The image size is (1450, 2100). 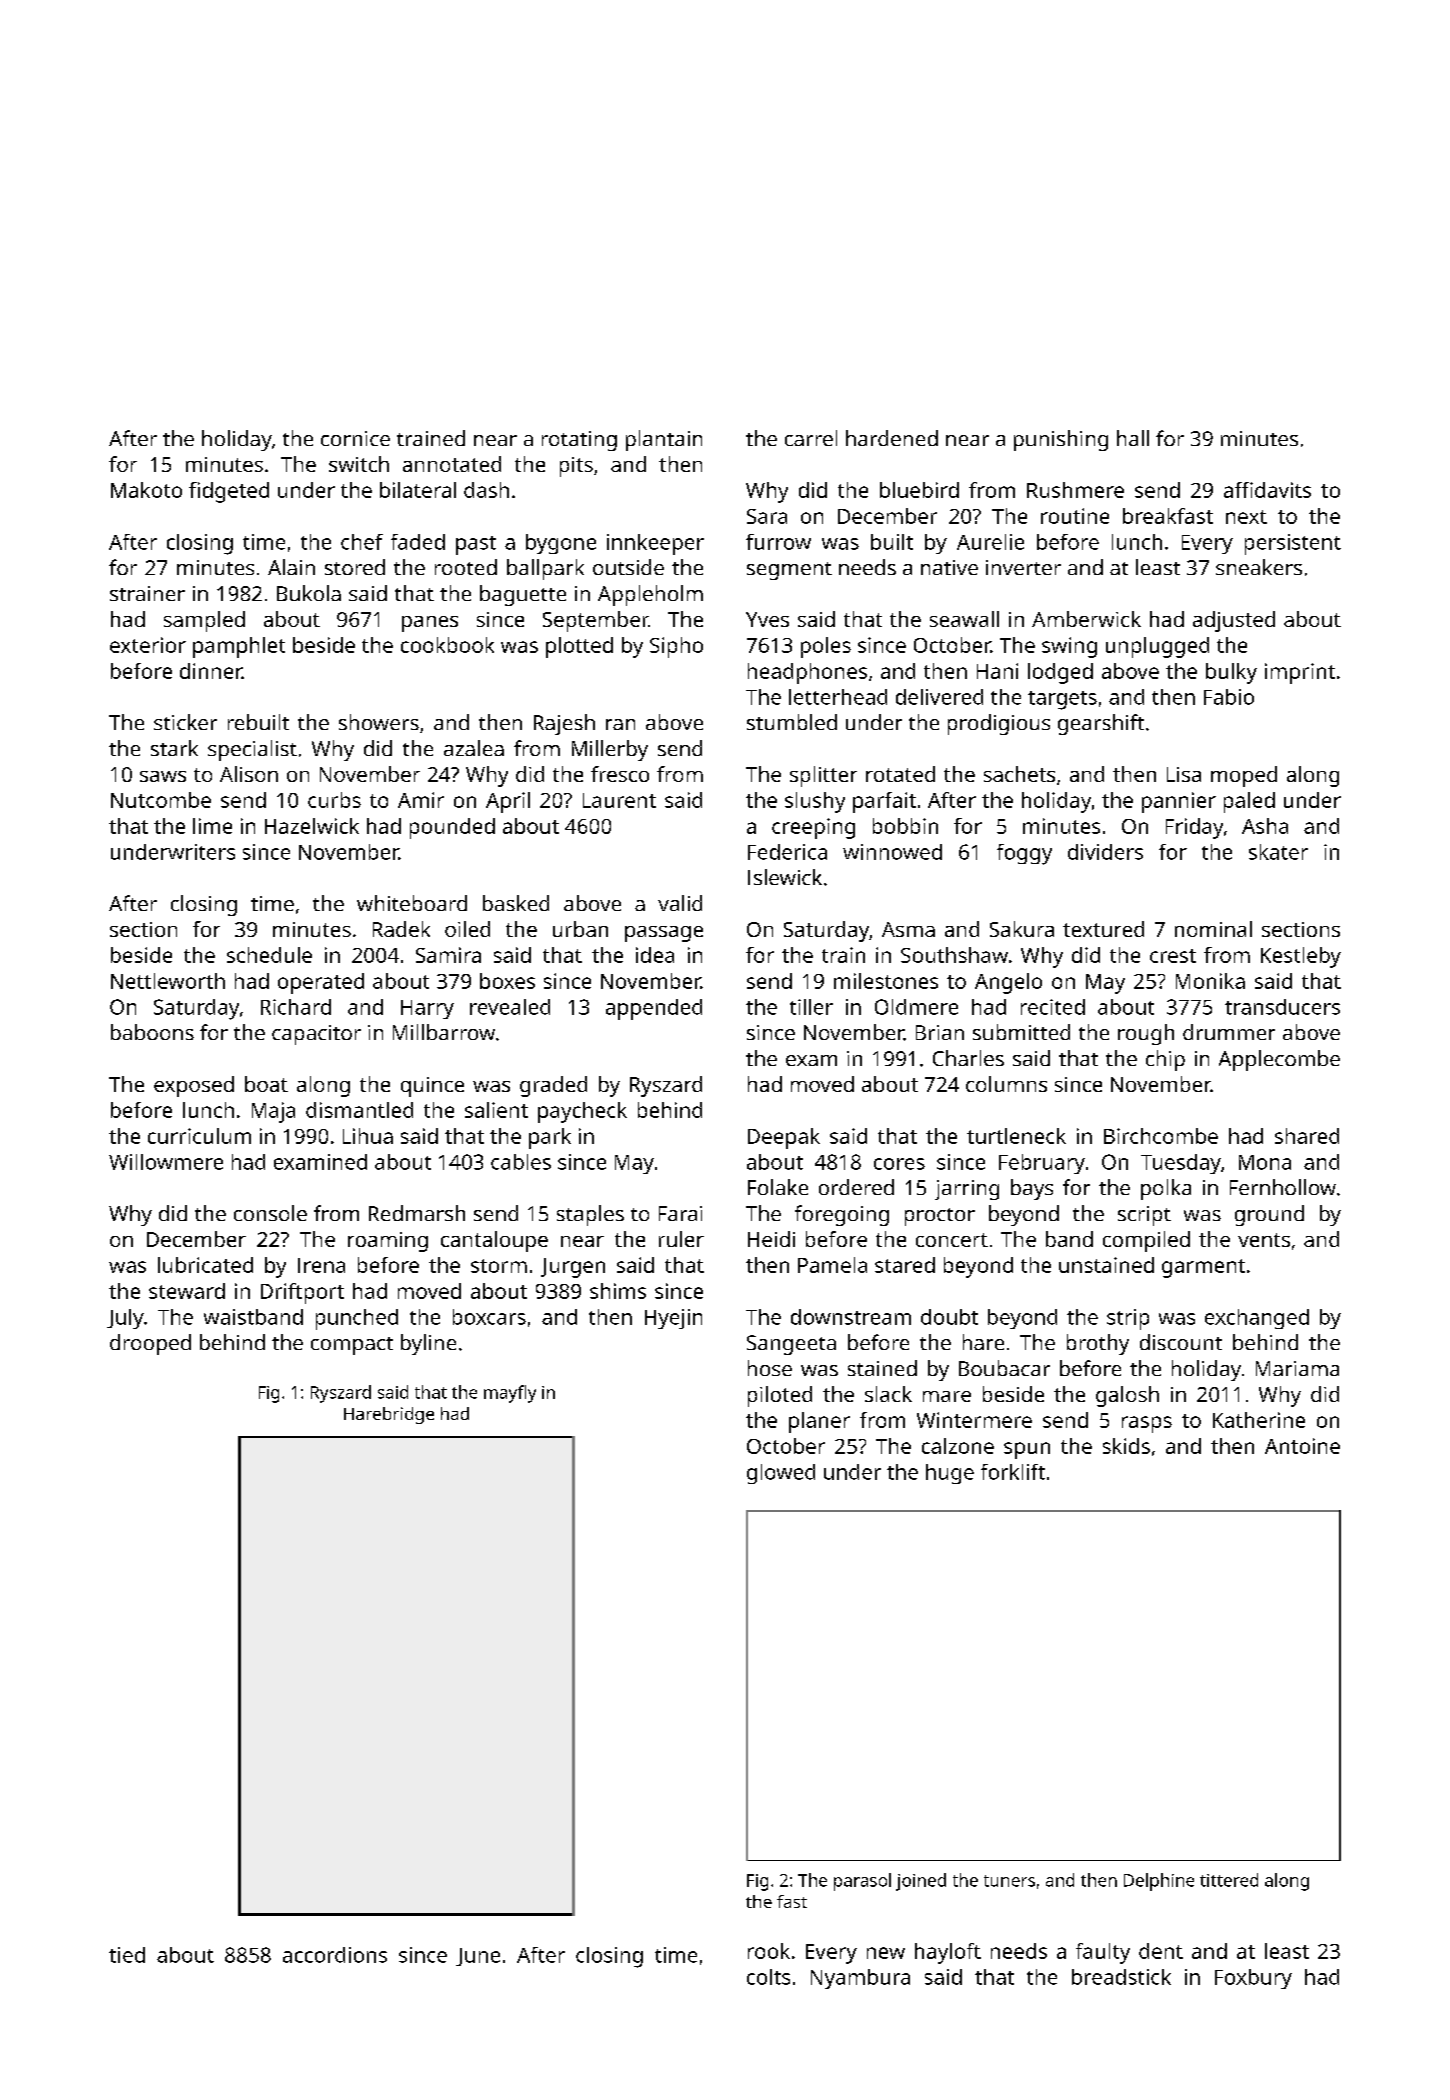 I want to click on Millerby, so click(x=610, y=750).
